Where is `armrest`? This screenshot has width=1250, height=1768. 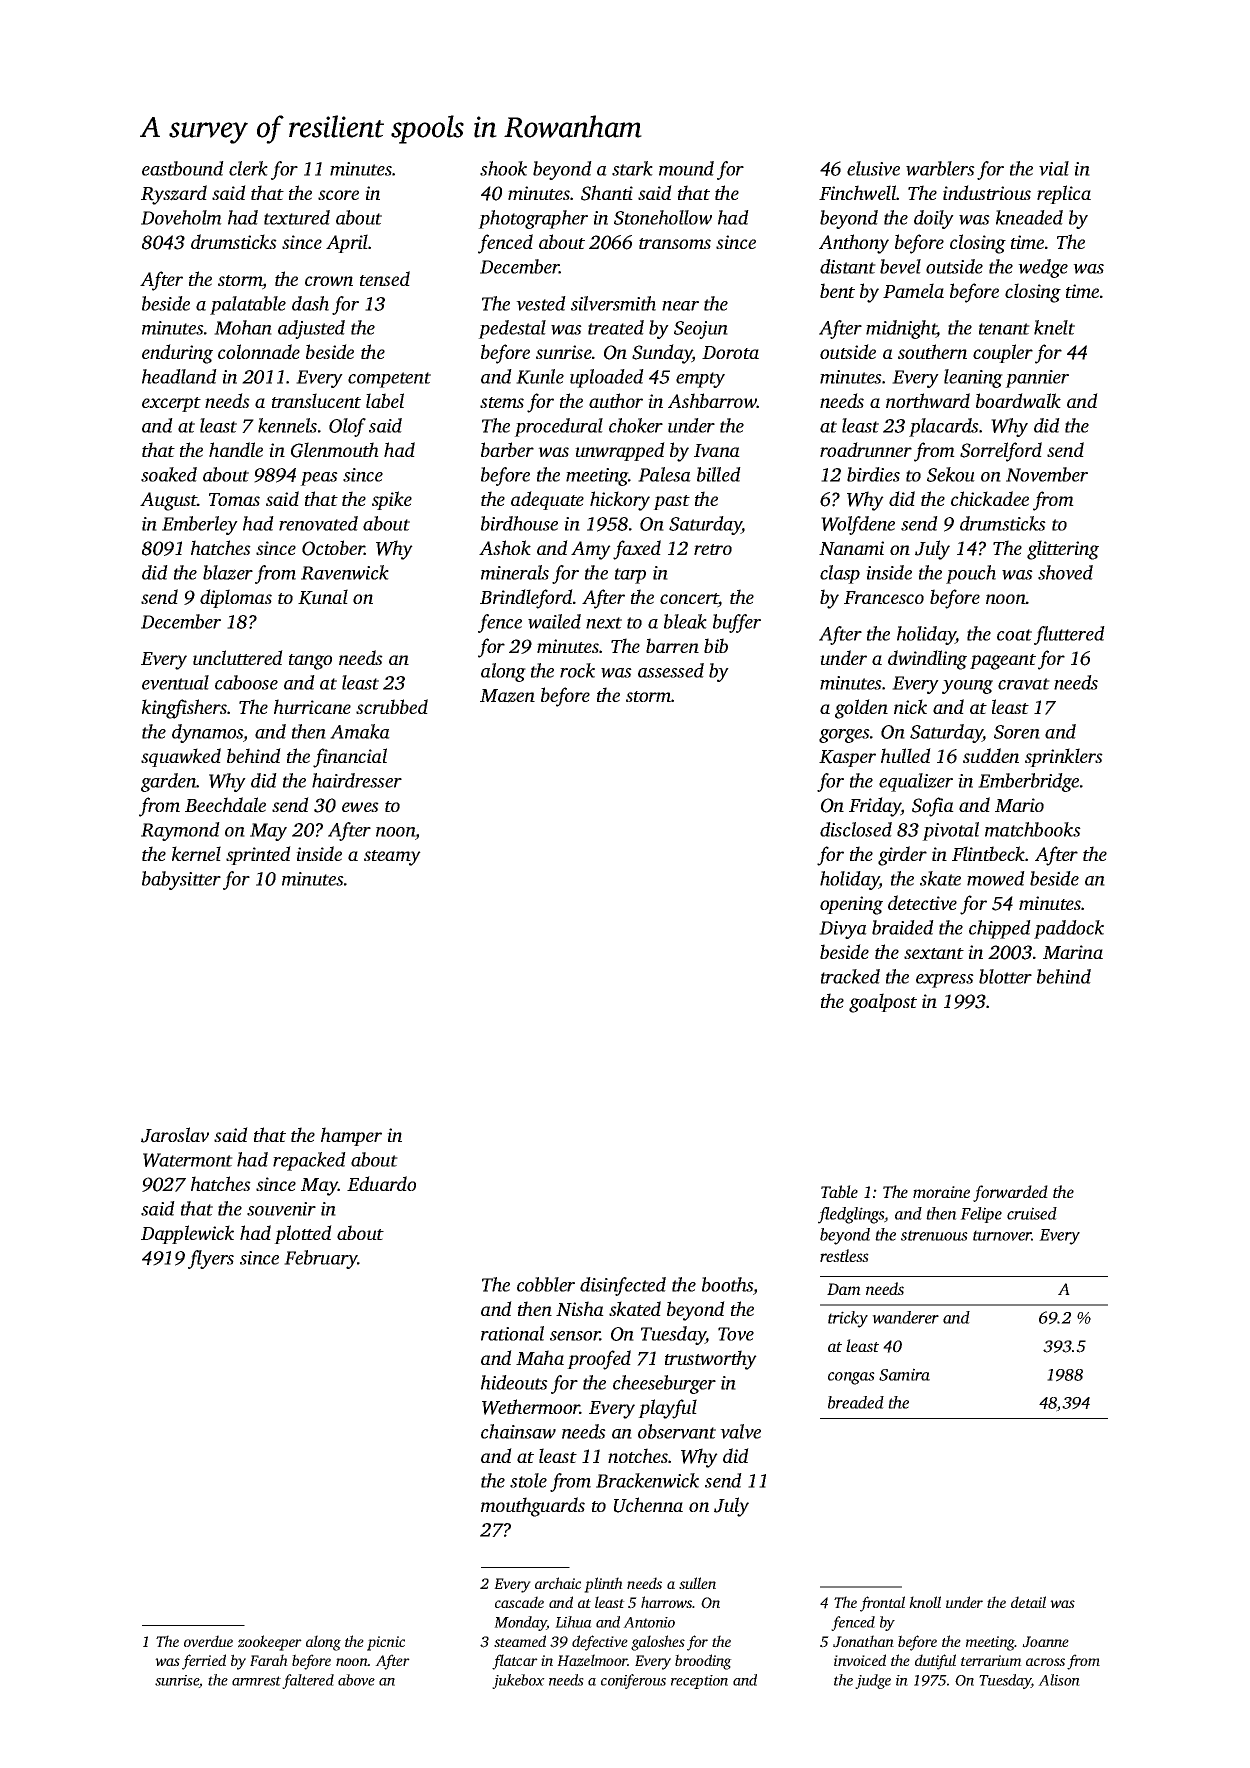 armrest is located at coordinates (256, 1681).
